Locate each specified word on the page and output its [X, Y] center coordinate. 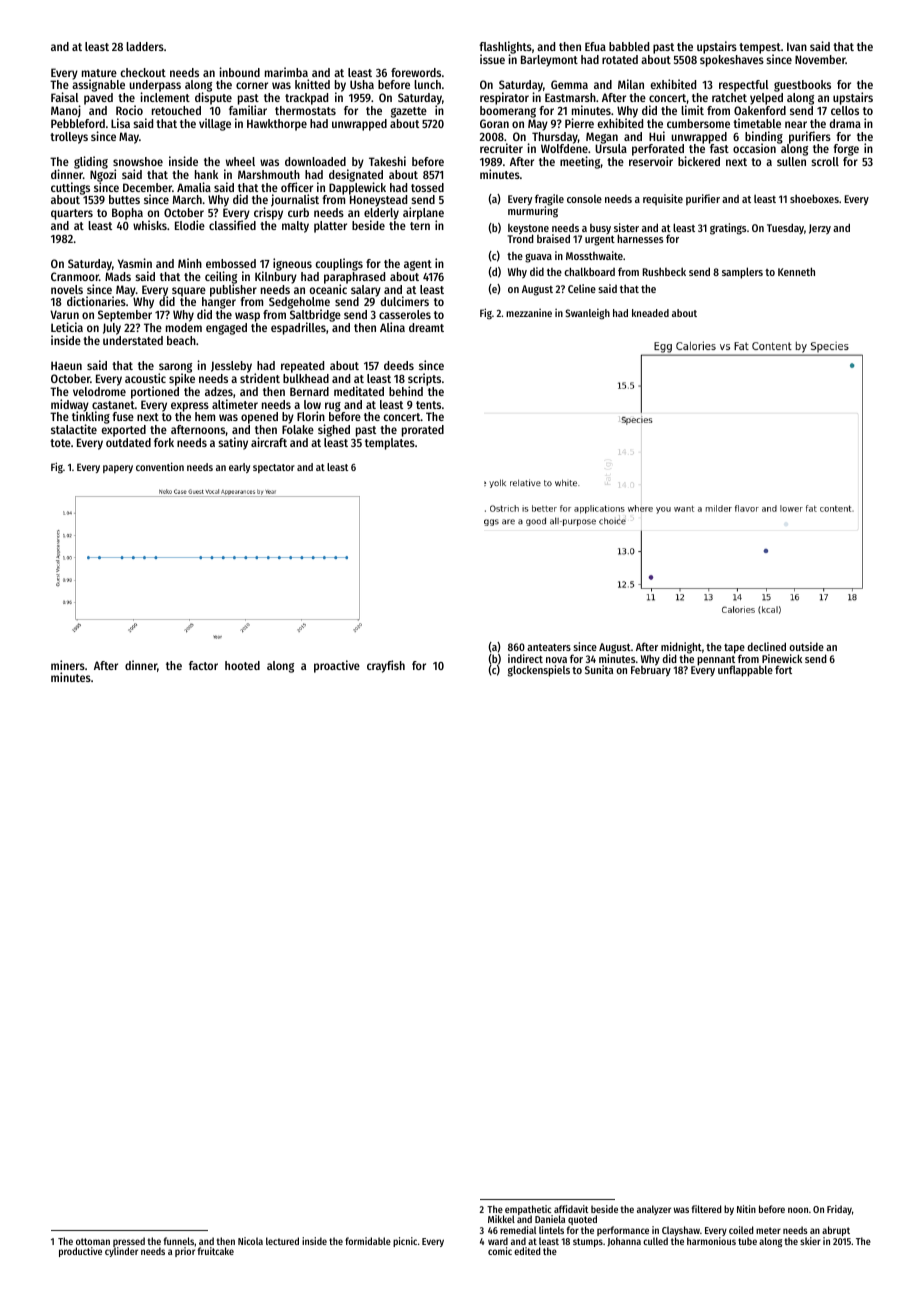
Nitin [746, 1209]
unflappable [745, 671]
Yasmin [135, 263]
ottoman [93, 1241]
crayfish [386, 666]
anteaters [549, 647]
